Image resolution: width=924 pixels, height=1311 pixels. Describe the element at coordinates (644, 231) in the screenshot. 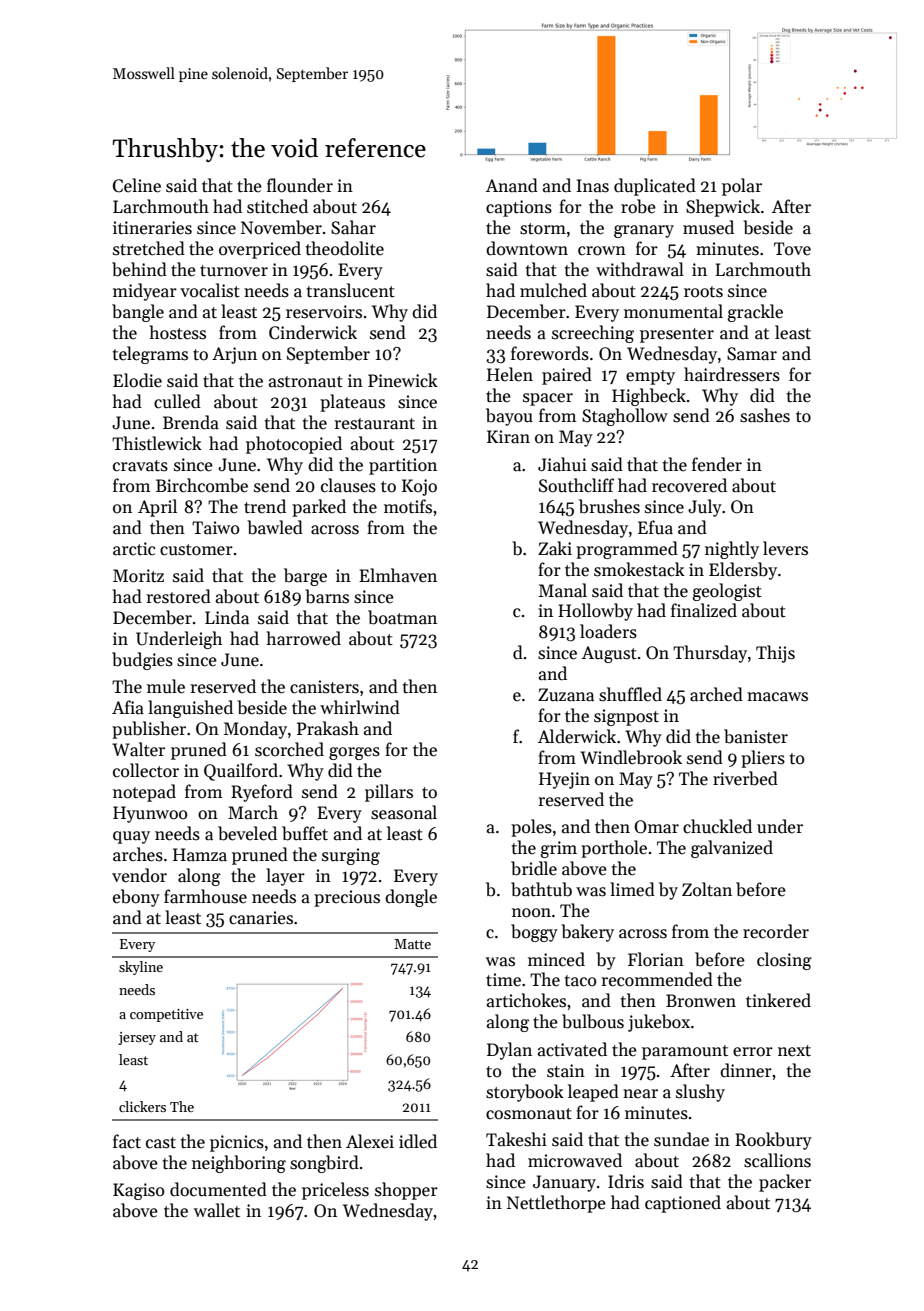

I see `granary` at that location.
